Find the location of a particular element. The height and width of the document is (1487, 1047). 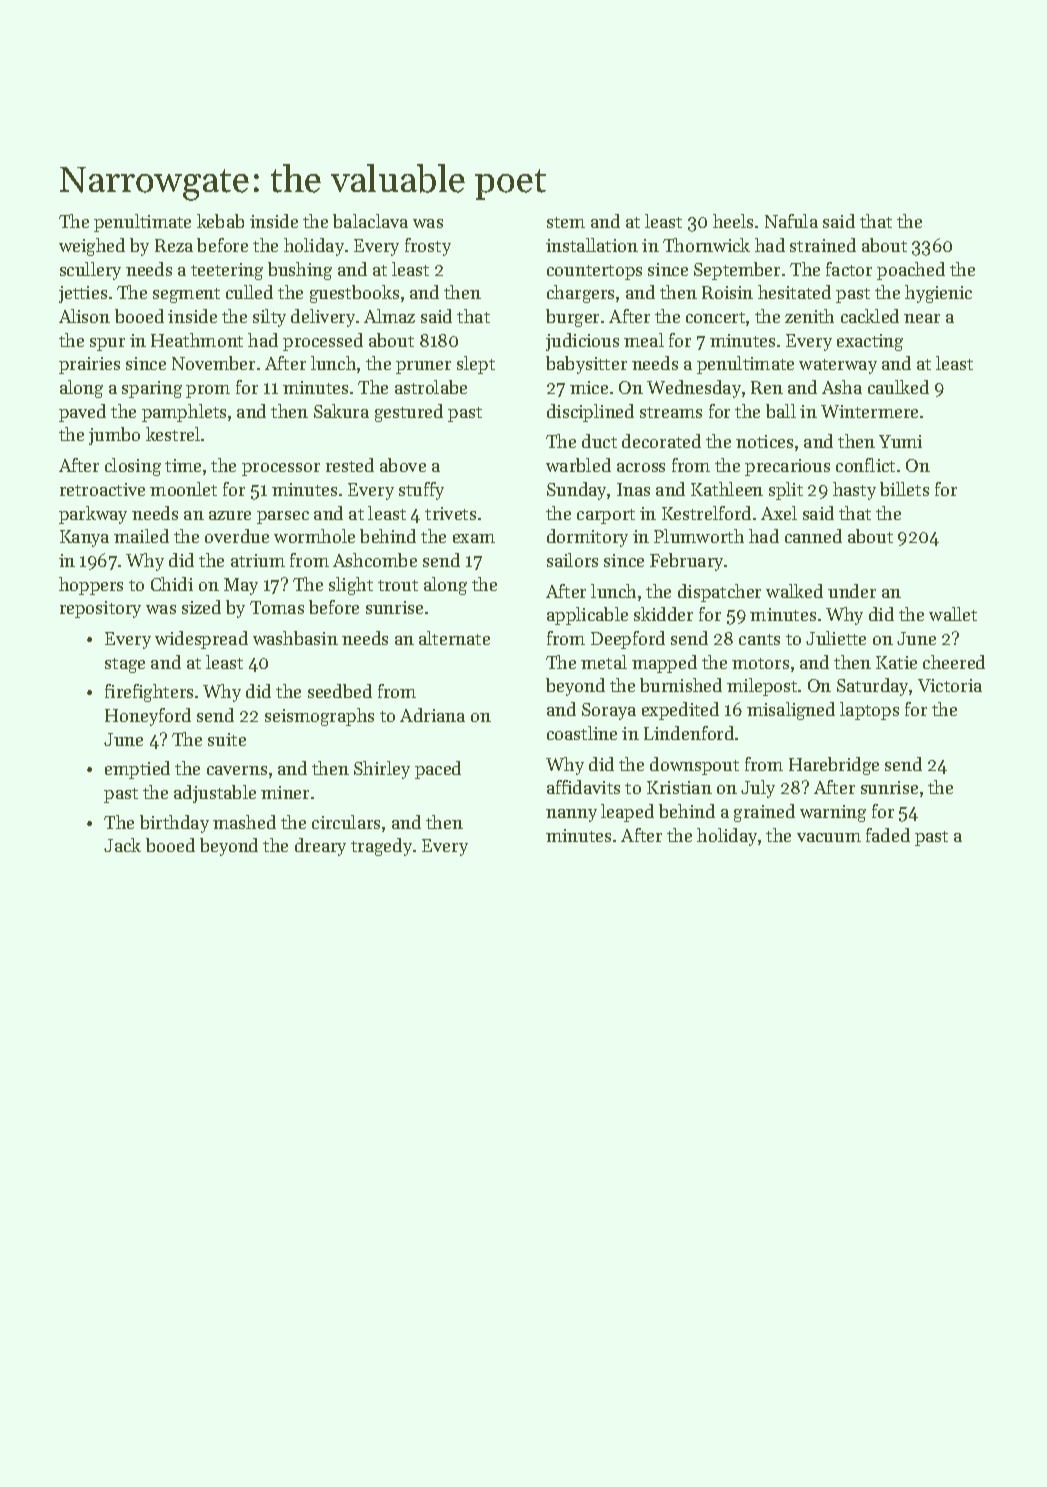

balaclava is located at coordinates (370, 221).
